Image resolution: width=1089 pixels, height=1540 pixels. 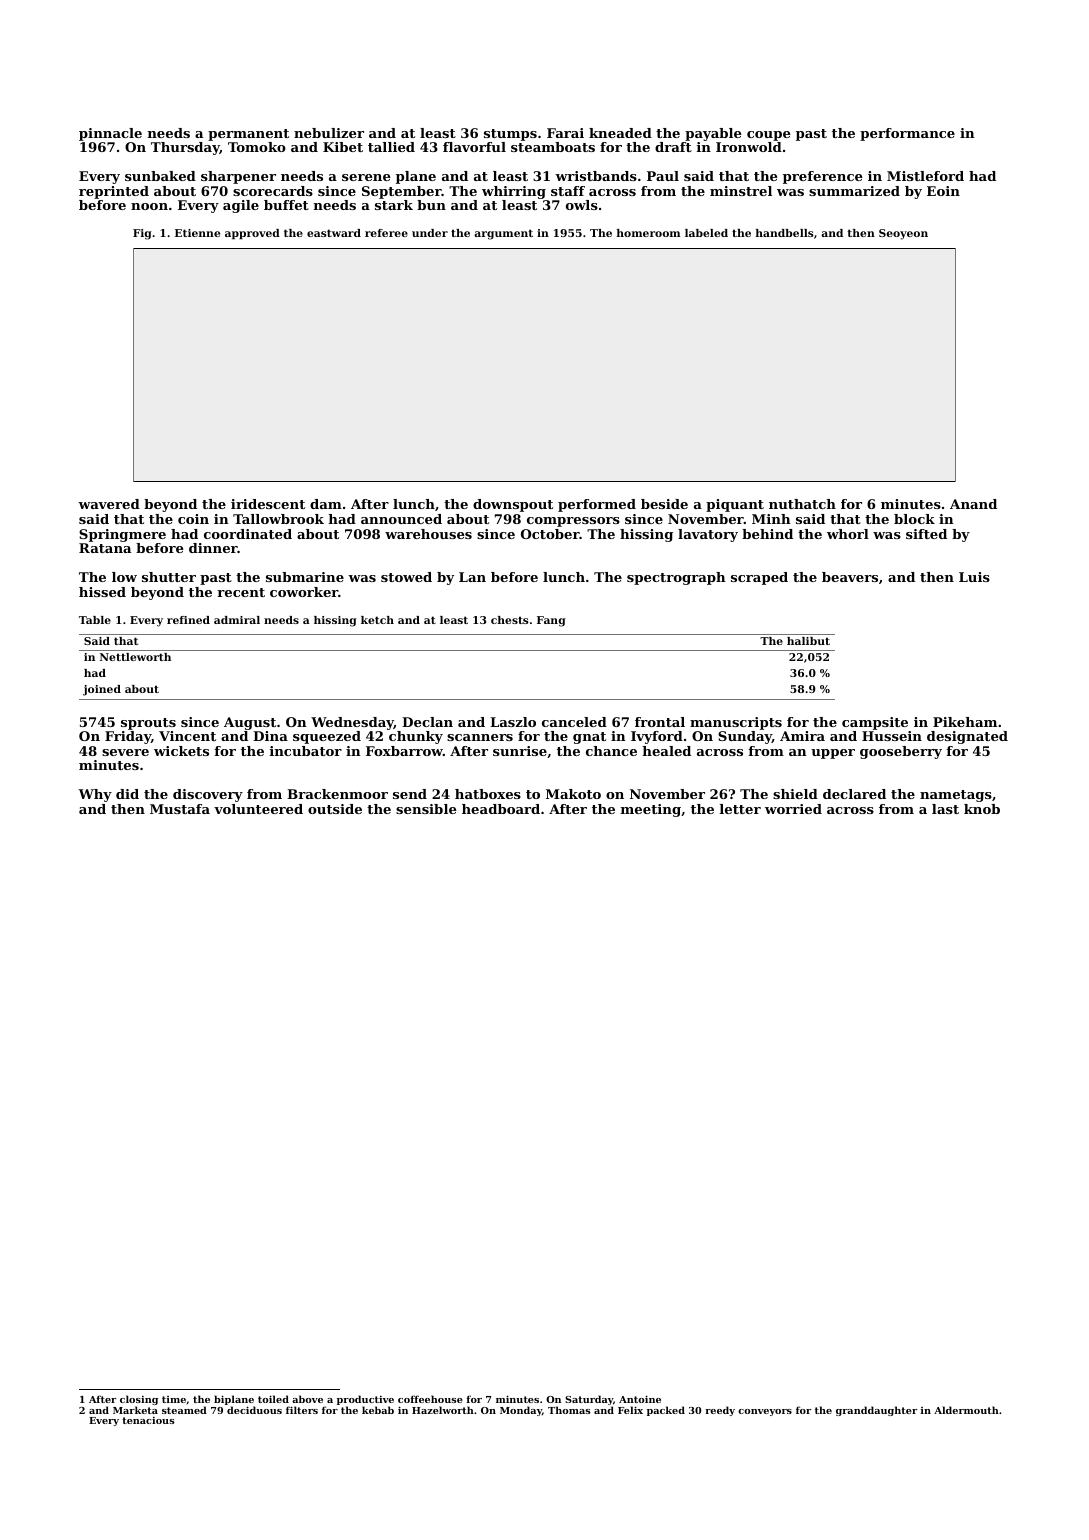 What do you see at coordinates (589, 1400) in the image?
I see `Saturday` at bounding box center [589, 1400].
